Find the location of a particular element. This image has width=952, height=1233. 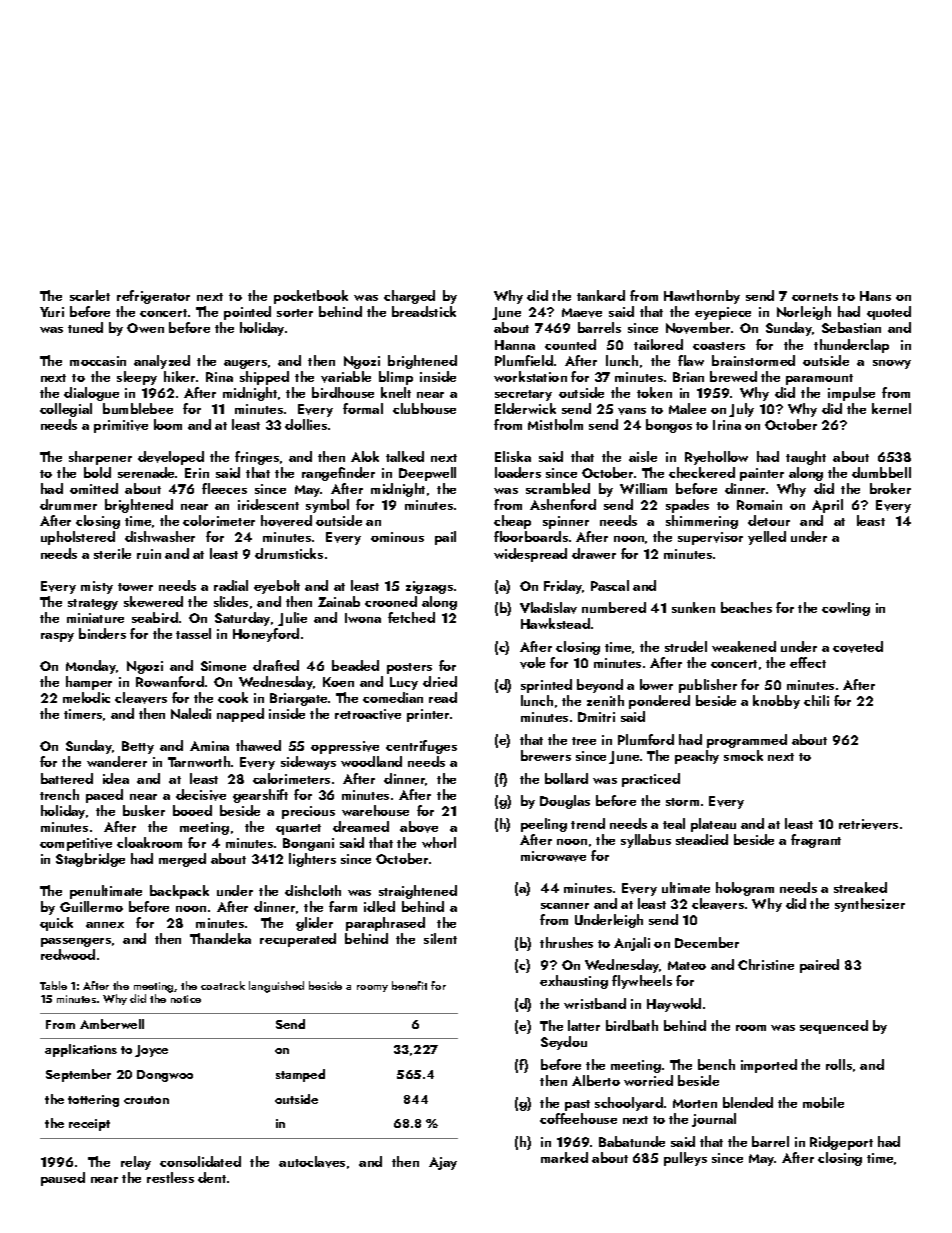

hiker is located at coordinates (179, 376).
